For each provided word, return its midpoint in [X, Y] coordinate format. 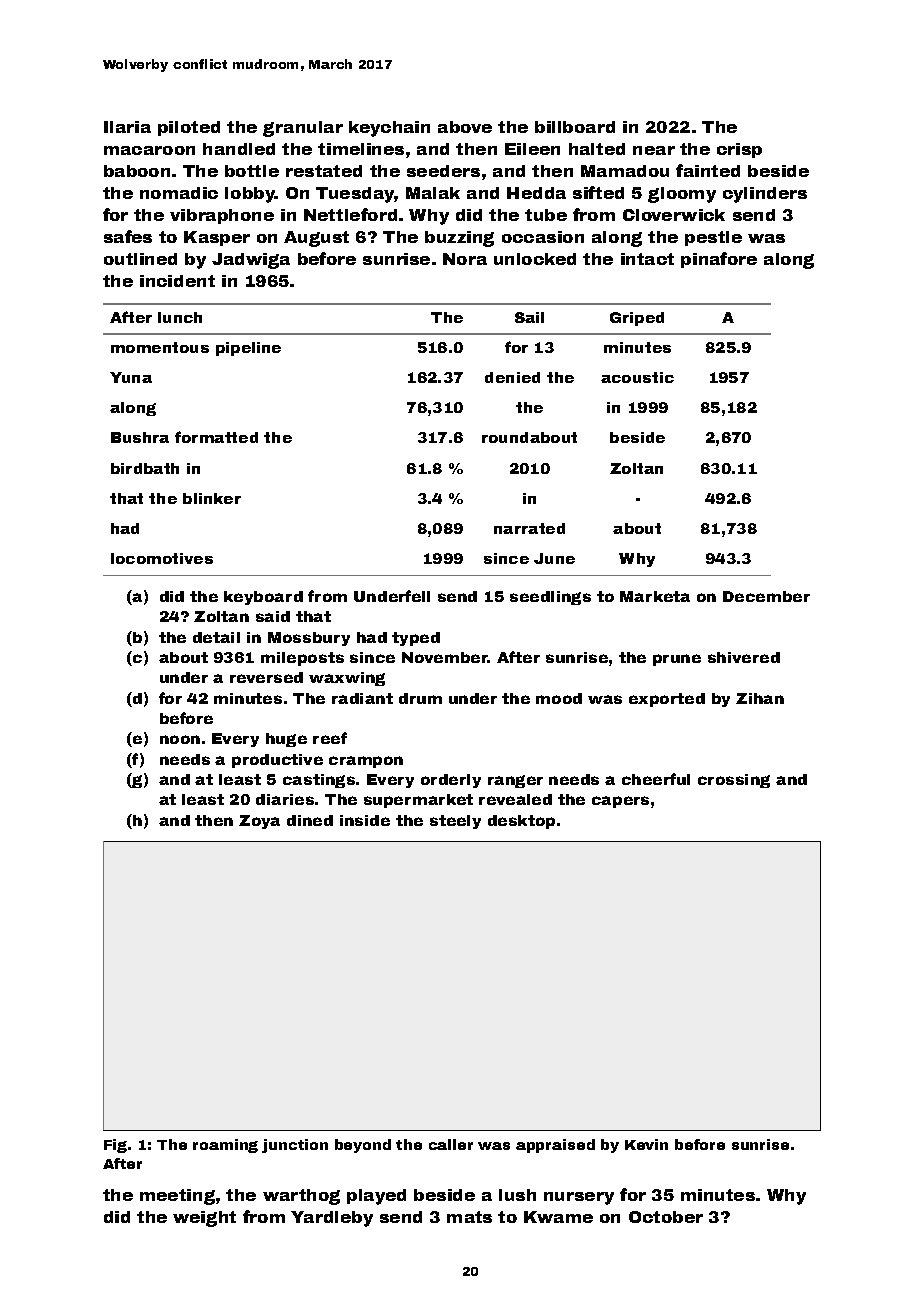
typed [416, 639]
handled [239, 149]
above [465, 127]
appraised [555, 1146]
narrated [529, 528]
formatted [216, 437]
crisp [739, 150]
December [766, 596]
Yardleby [332, 1219]
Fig [115, 1146]
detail [216, 637]
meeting [177, 1197]
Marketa [655, 596]
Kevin [646, 1144]
